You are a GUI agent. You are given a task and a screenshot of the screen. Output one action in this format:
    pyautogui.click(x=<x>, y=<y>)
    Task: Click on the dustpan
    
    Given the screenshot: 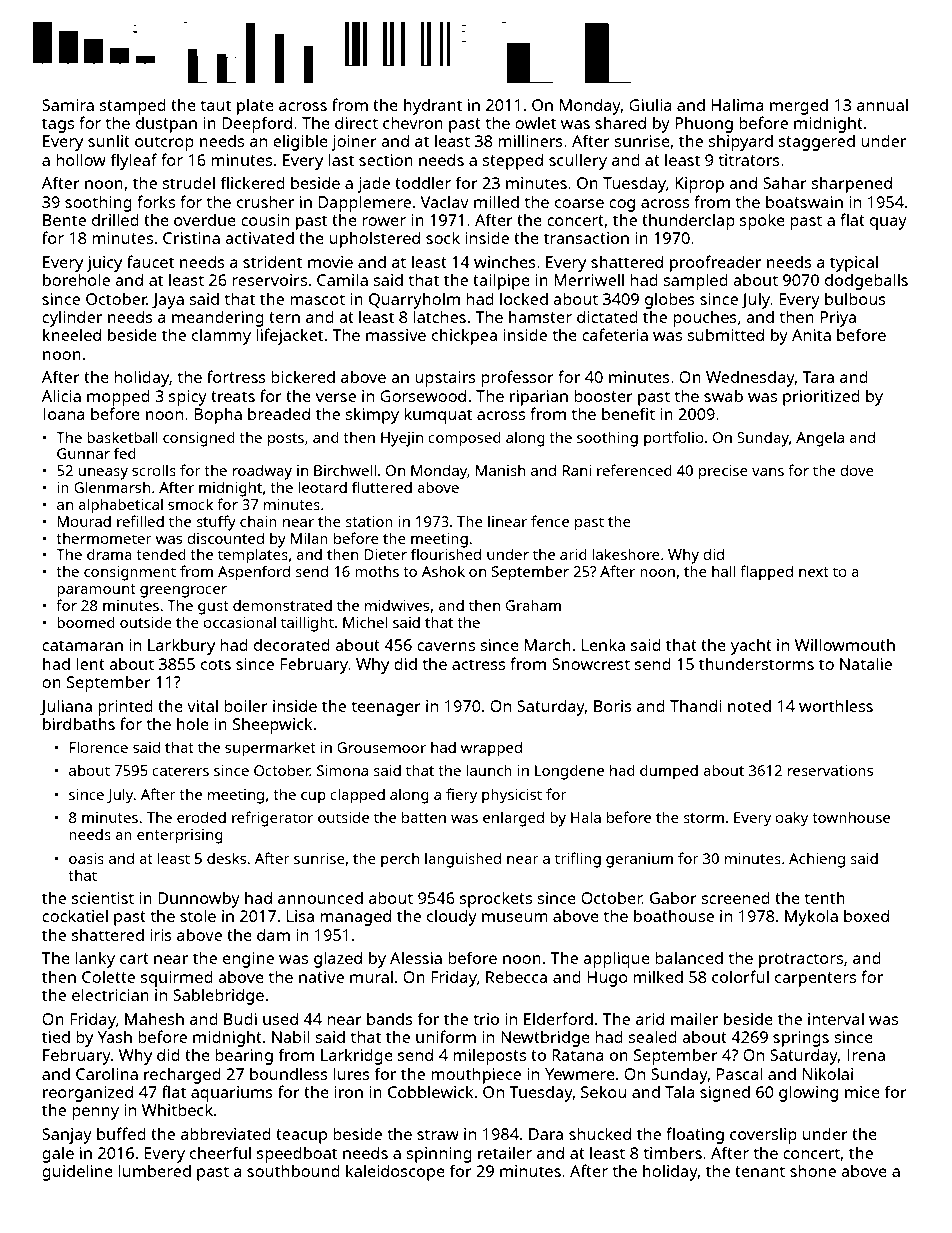 What is the action you would take?
    pyautogui.click(x=166, y=125)
